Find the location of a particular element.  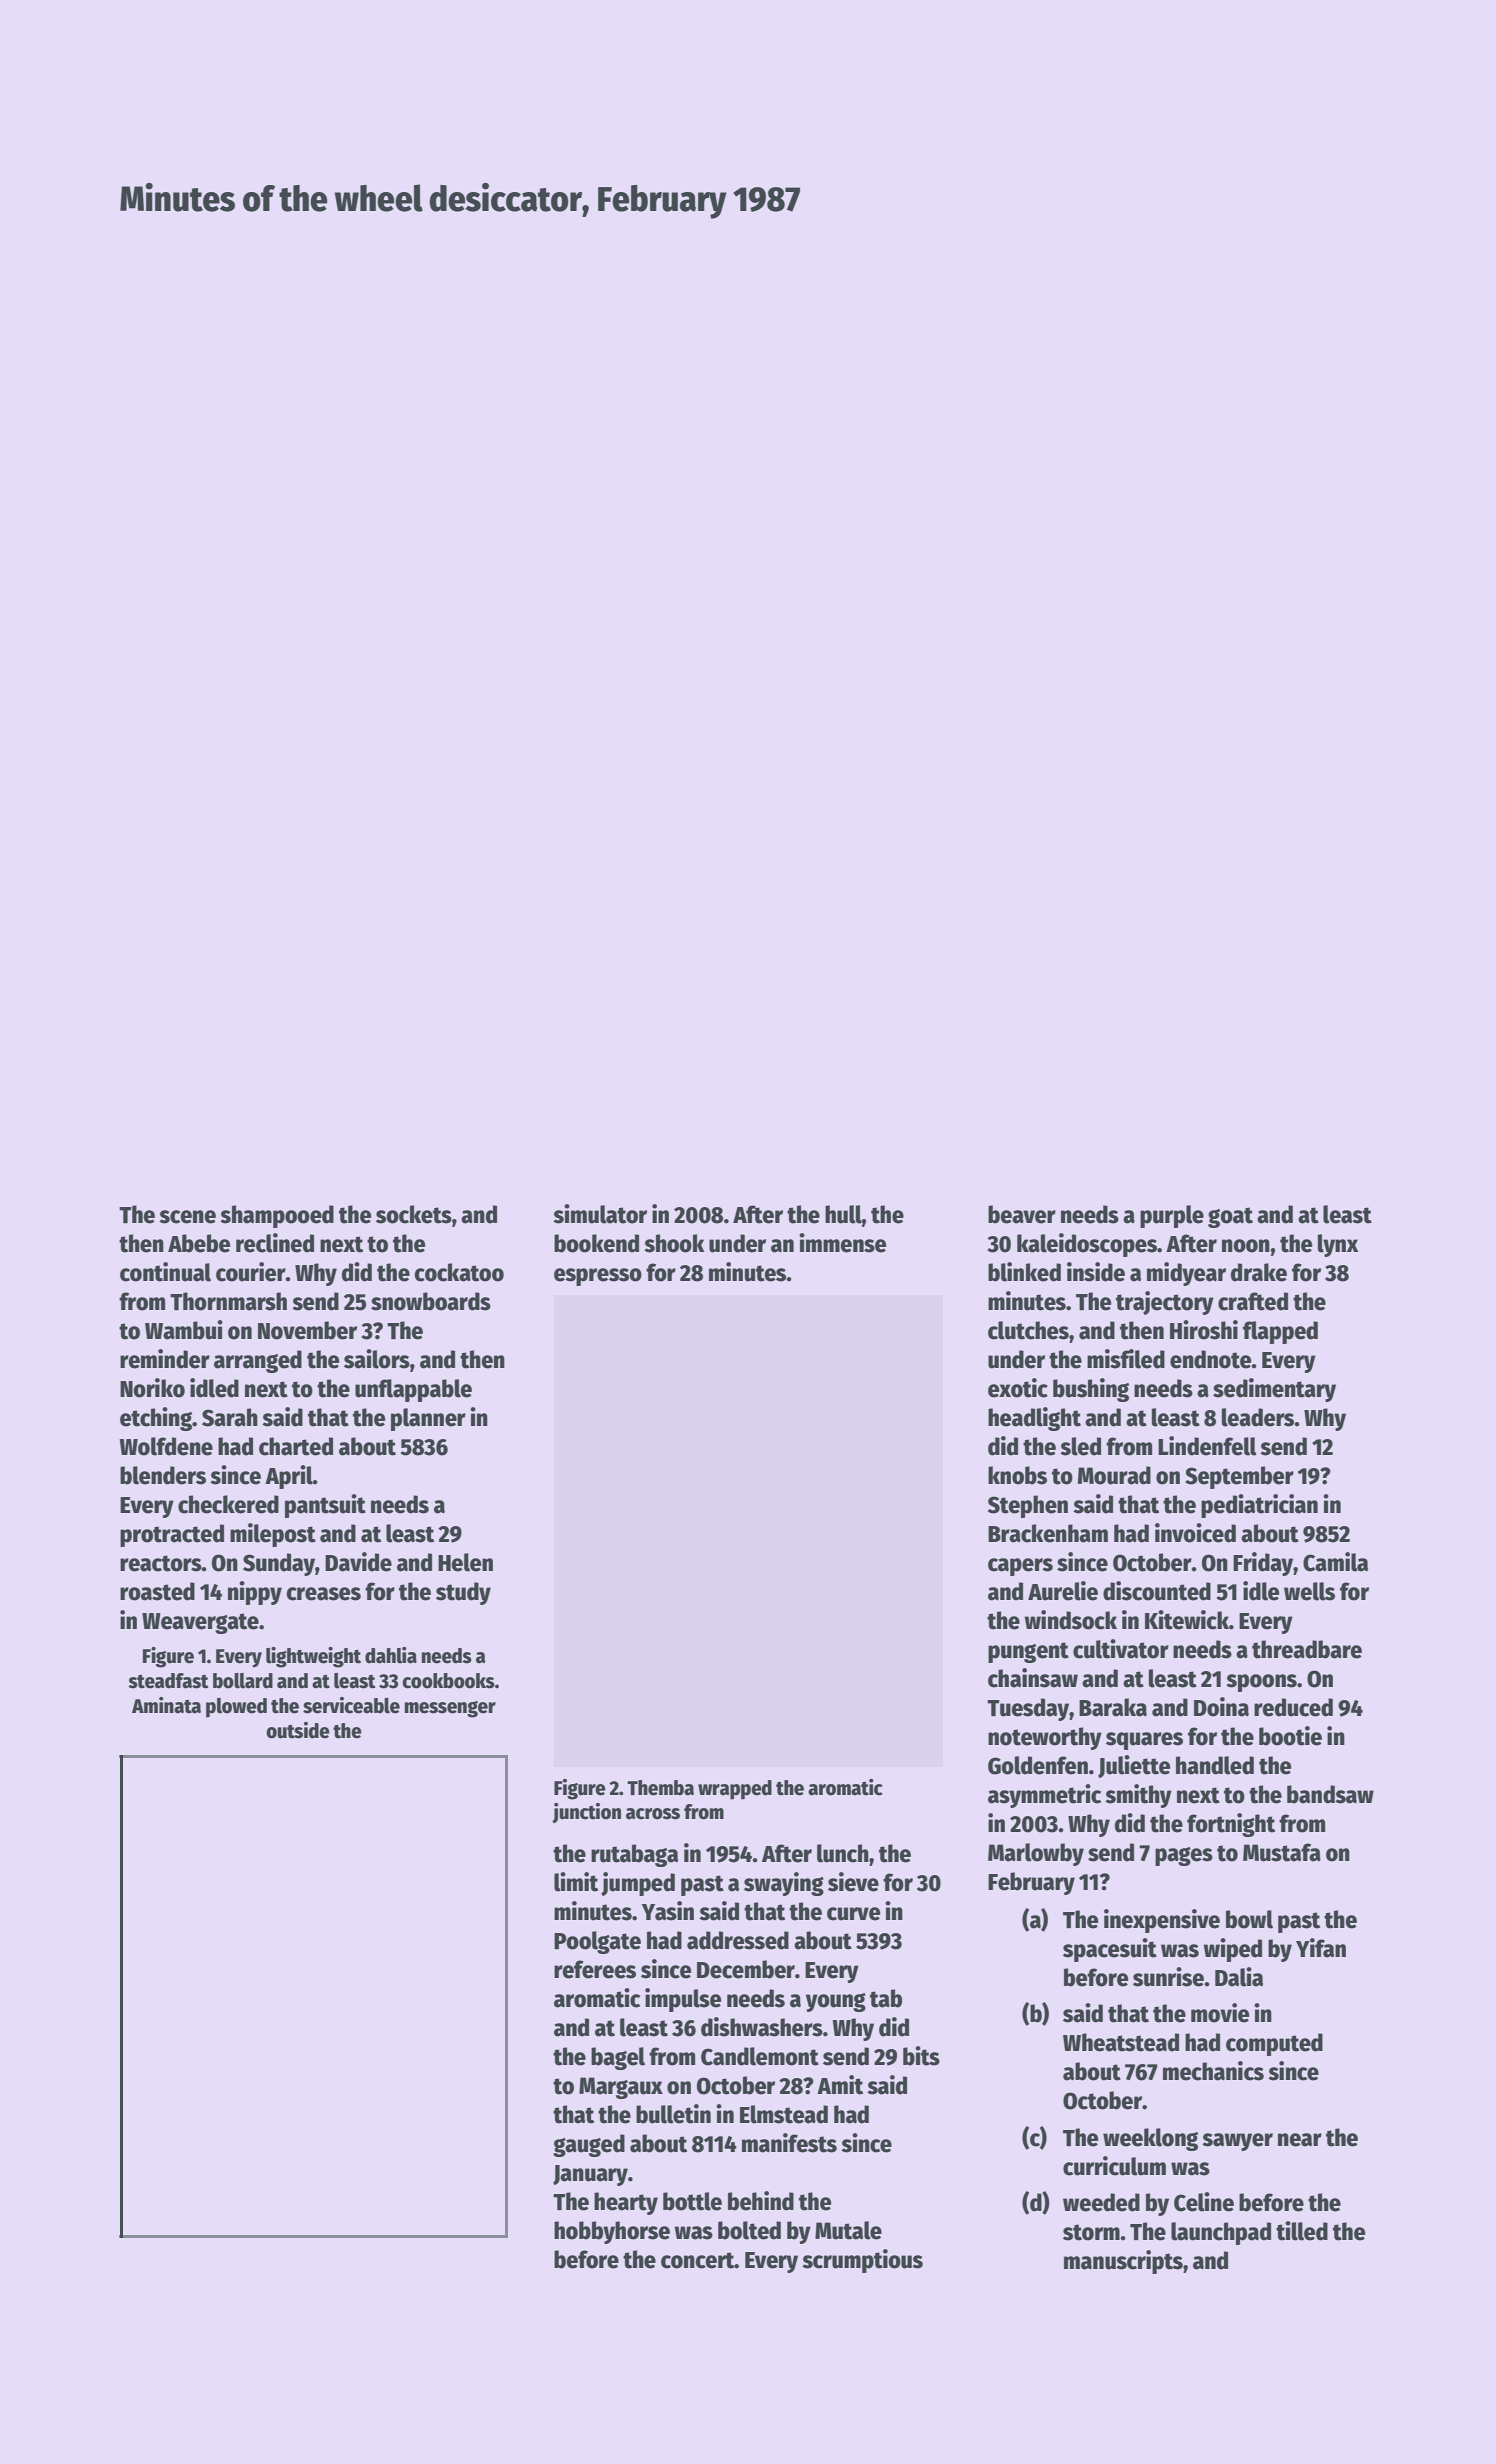

sockets is located at coordinates (414, 1214).
